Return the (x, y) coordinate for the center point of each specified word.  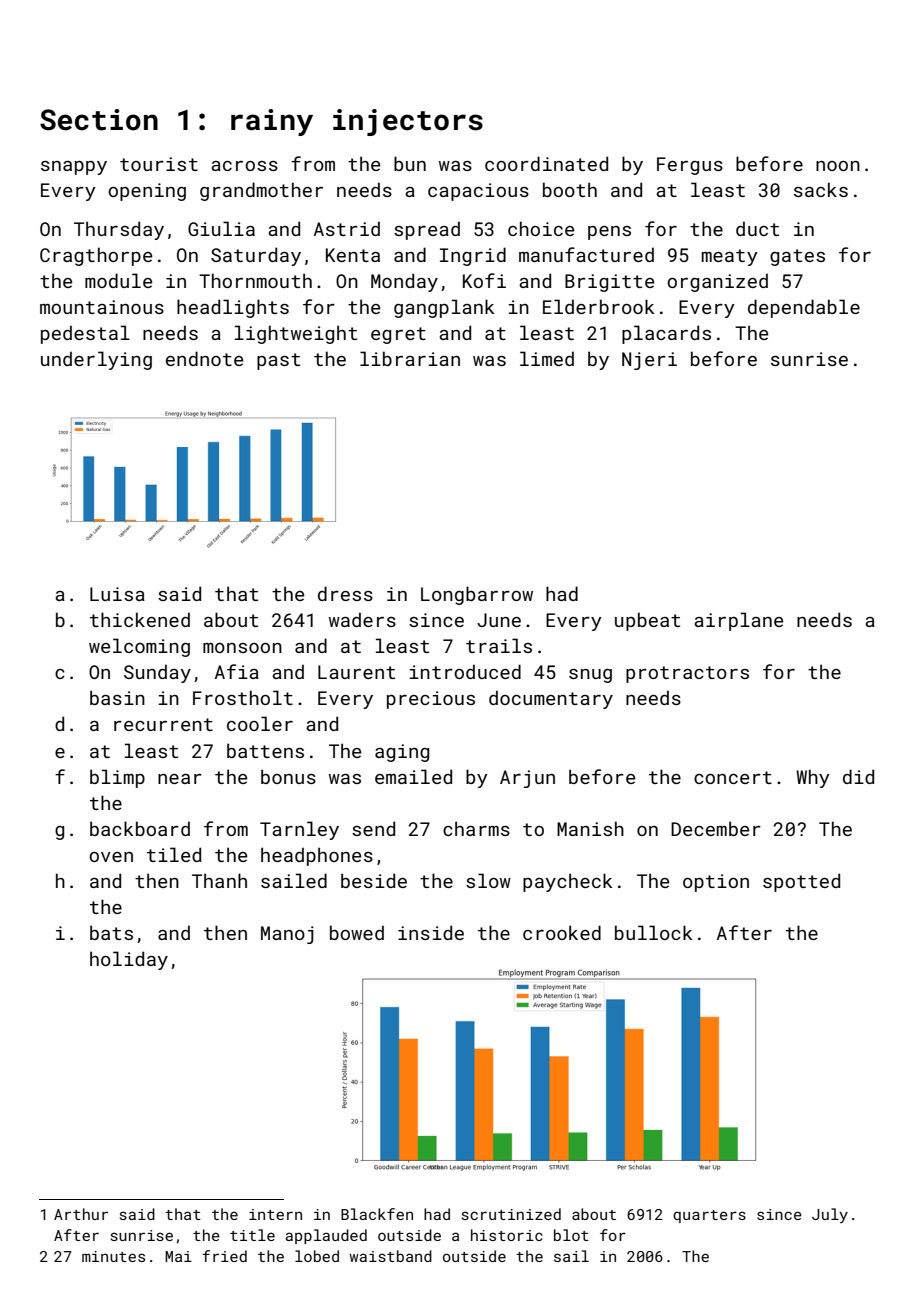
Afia (237, 671)
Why (813, 778)
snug (590, 676)
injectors (408, 122)
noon (838, 166)
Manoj (287, 935)
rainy (272, 122)
